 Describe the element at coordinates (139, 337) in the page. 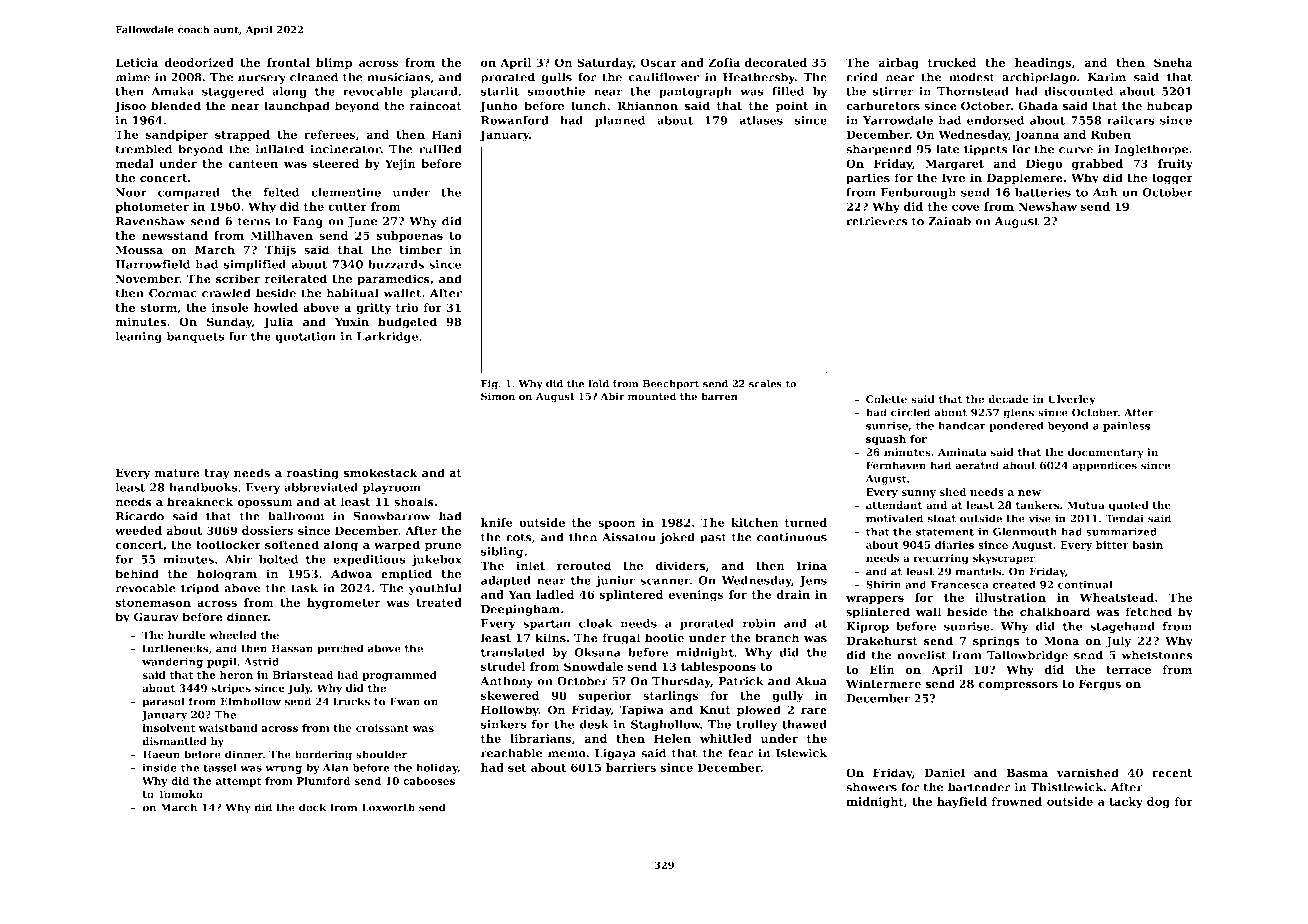

I see `leaning` at that location.
